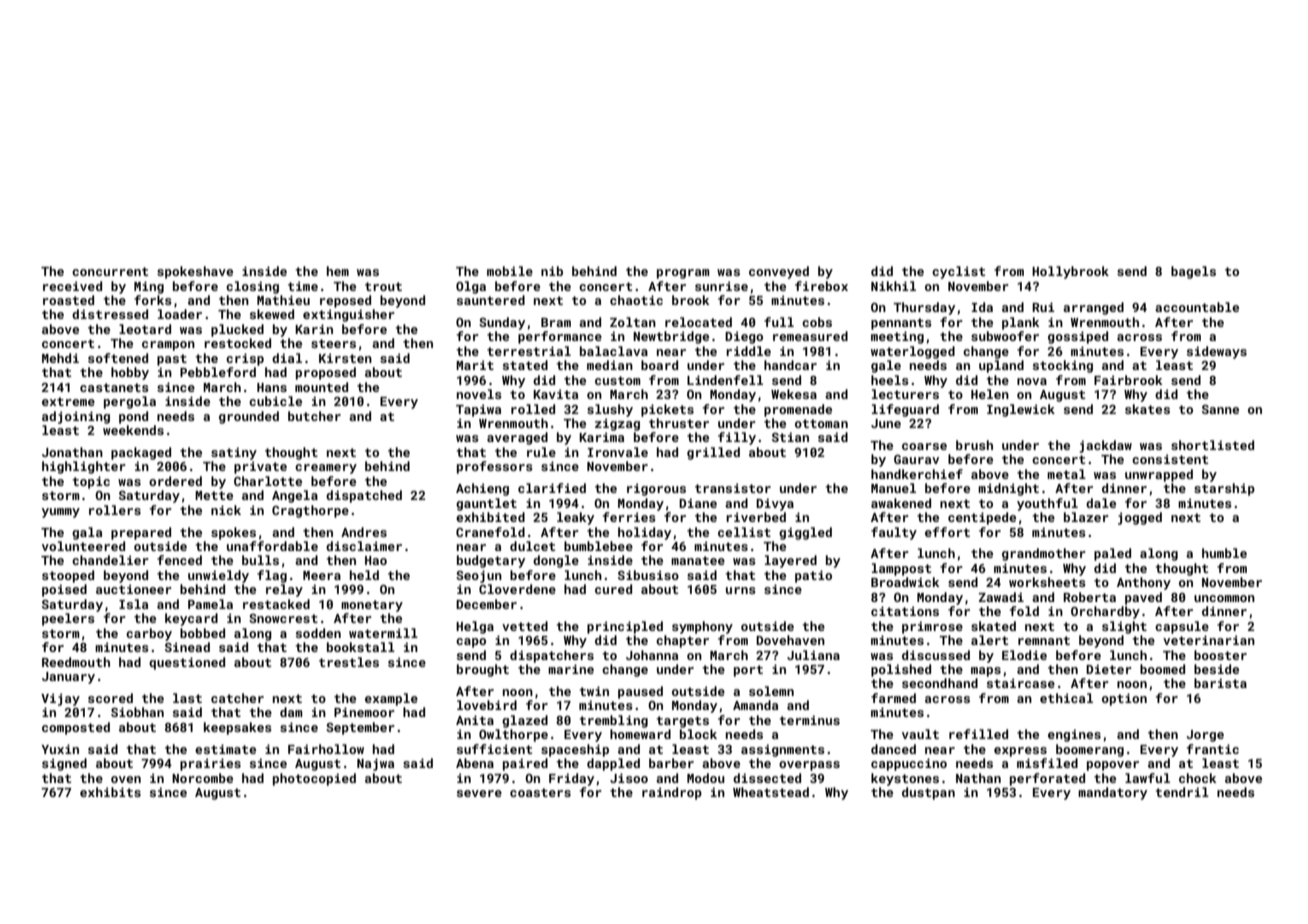 This image has height=924, width=1308. Describe the element at coordinates (886, 423) in the image. I see `June` at that location.
